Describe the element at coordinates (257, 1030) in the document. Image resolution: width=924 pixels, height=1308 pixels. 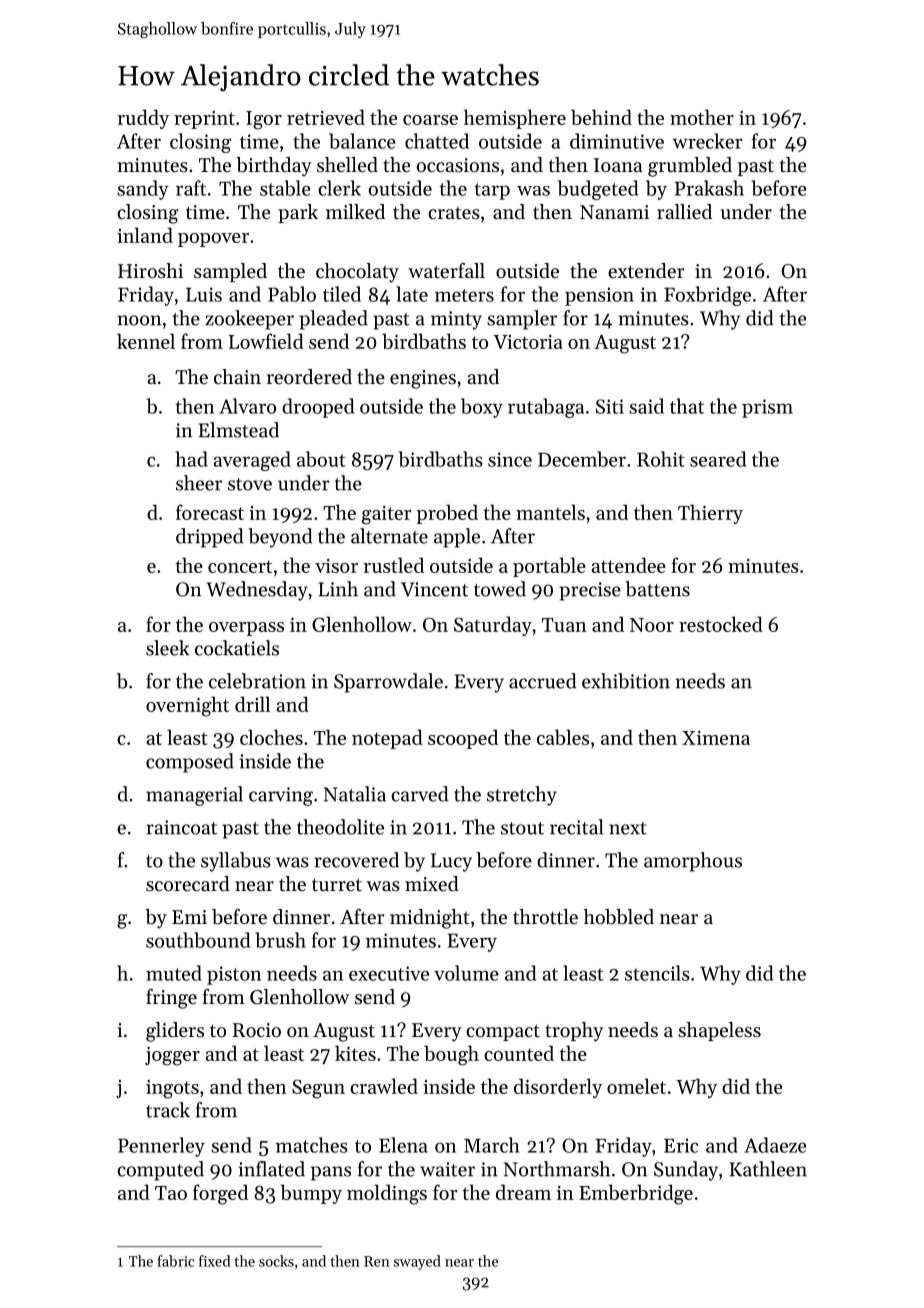
I see `Rocio` at that location.
